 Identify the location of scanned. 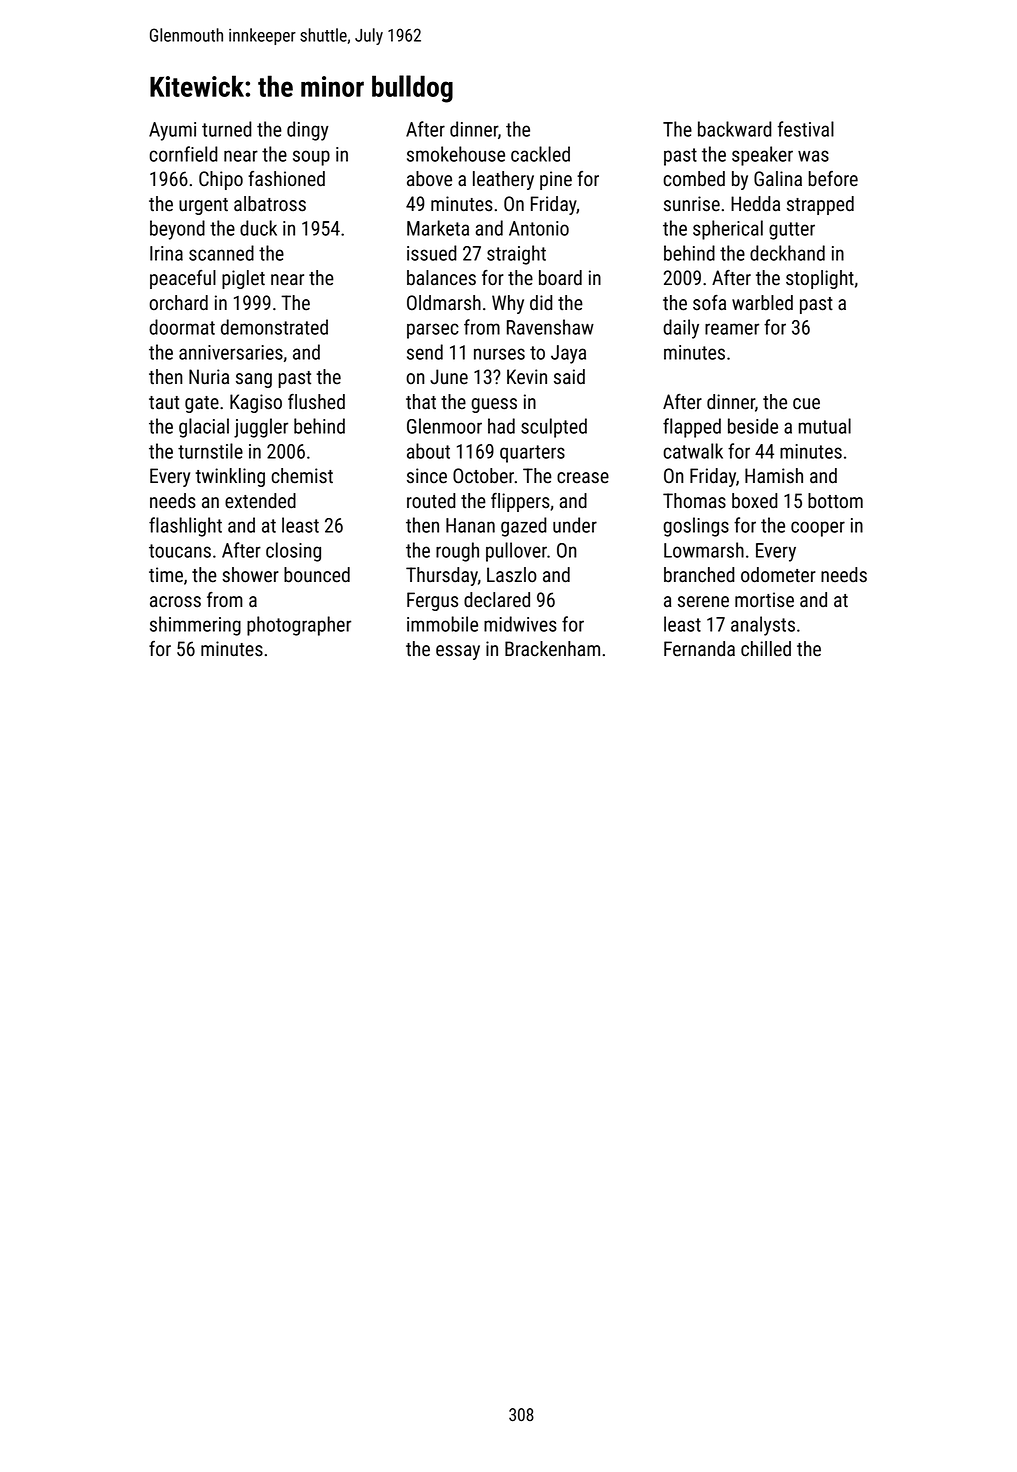
(221, 253).
